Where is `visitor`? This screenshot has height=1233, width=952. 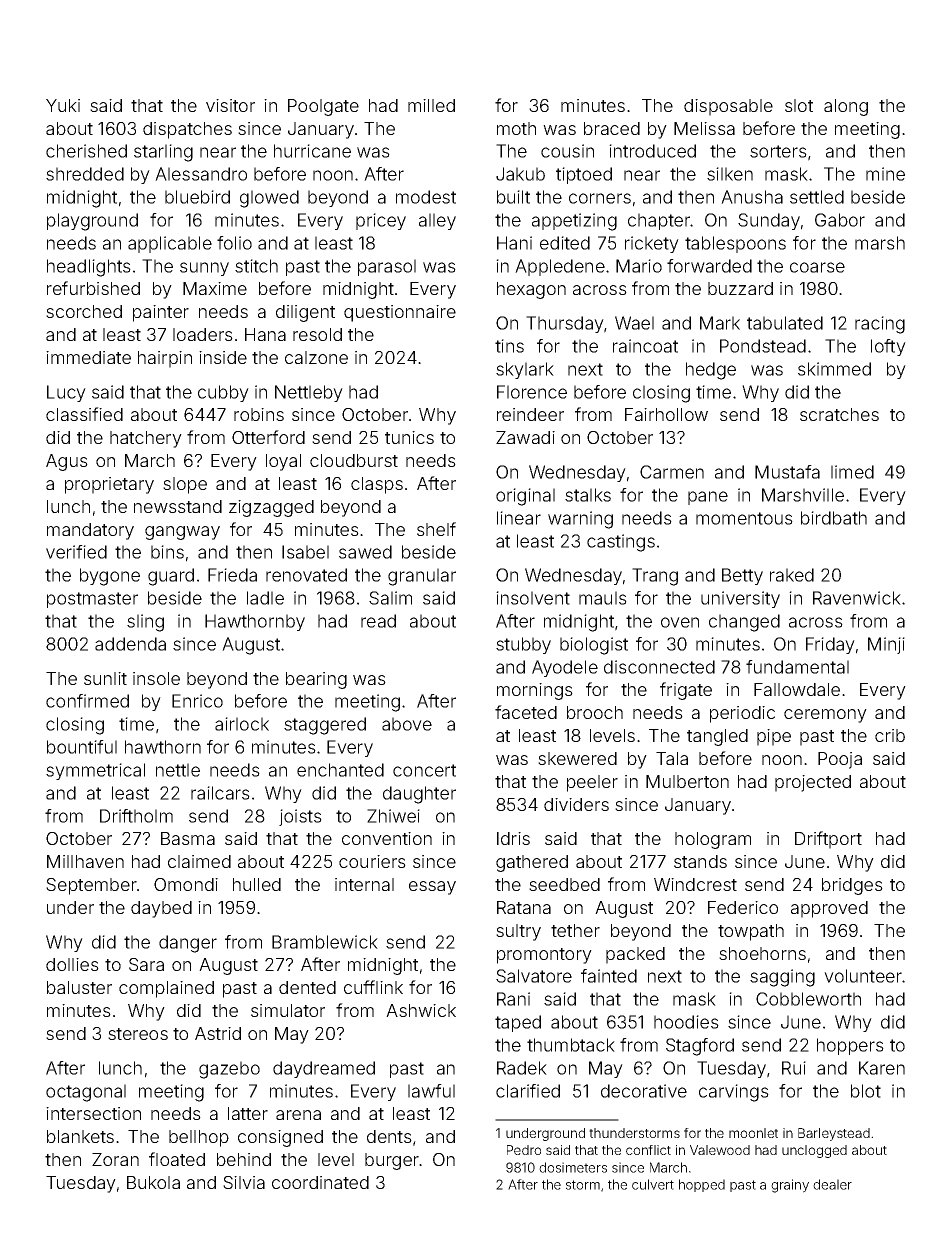
visitor is located at coordinates (230, 105).
